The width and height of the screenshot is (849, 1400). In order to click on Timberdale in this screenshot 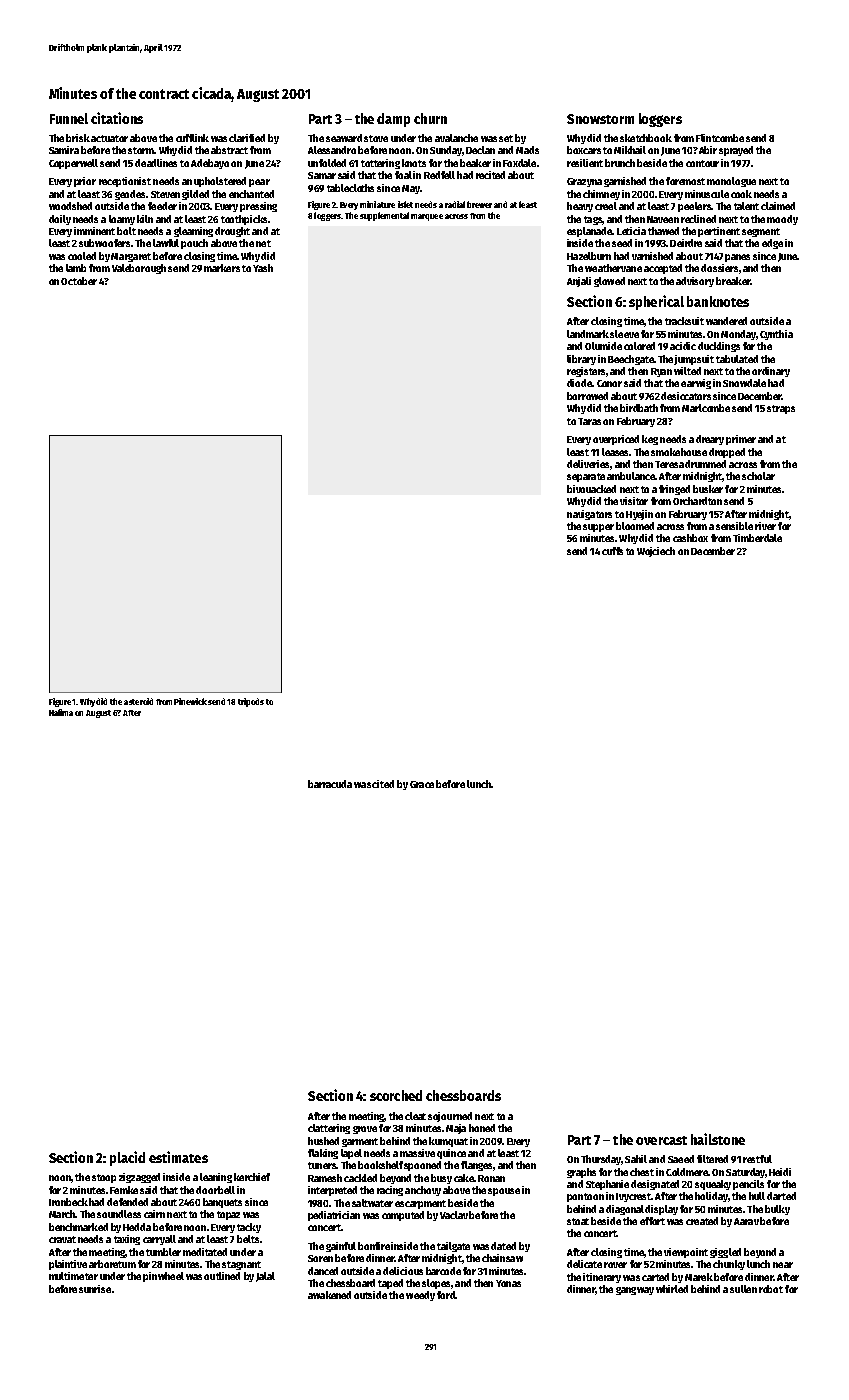, I will do `click(757, 538)`.
